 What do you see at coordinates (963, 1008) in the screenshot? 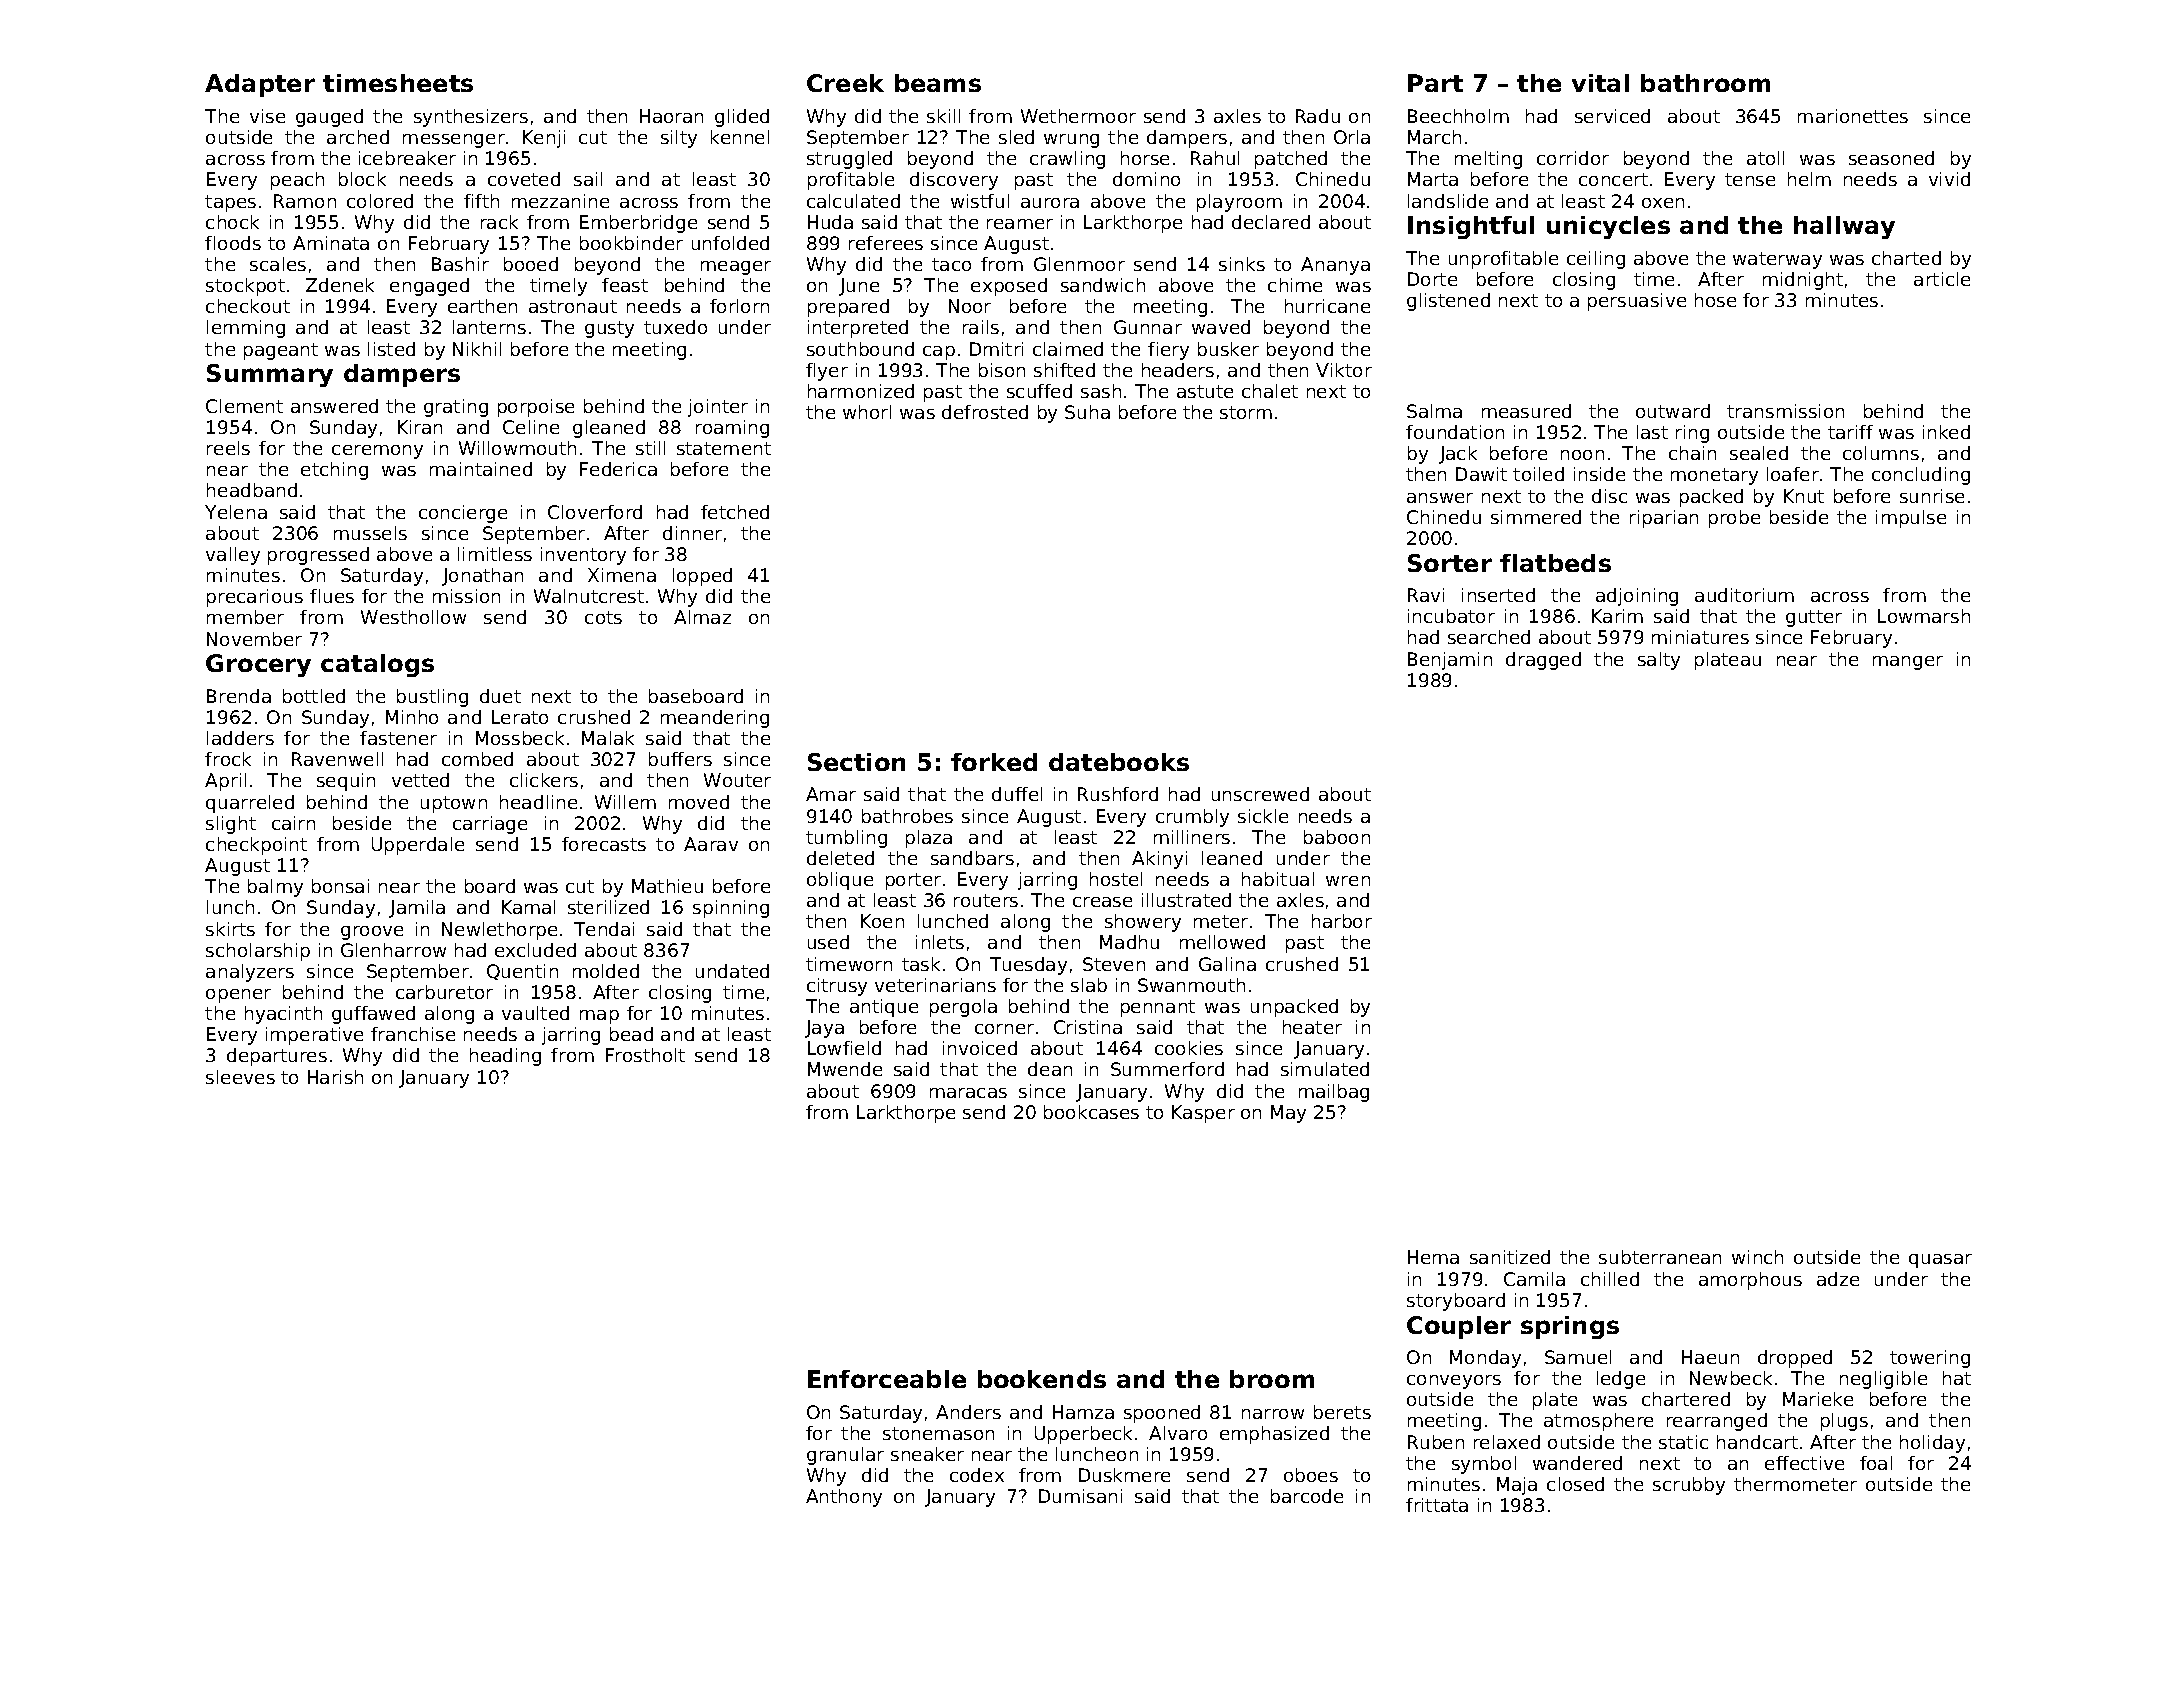
I see `pergola` at bounding box center [963, 1008].
